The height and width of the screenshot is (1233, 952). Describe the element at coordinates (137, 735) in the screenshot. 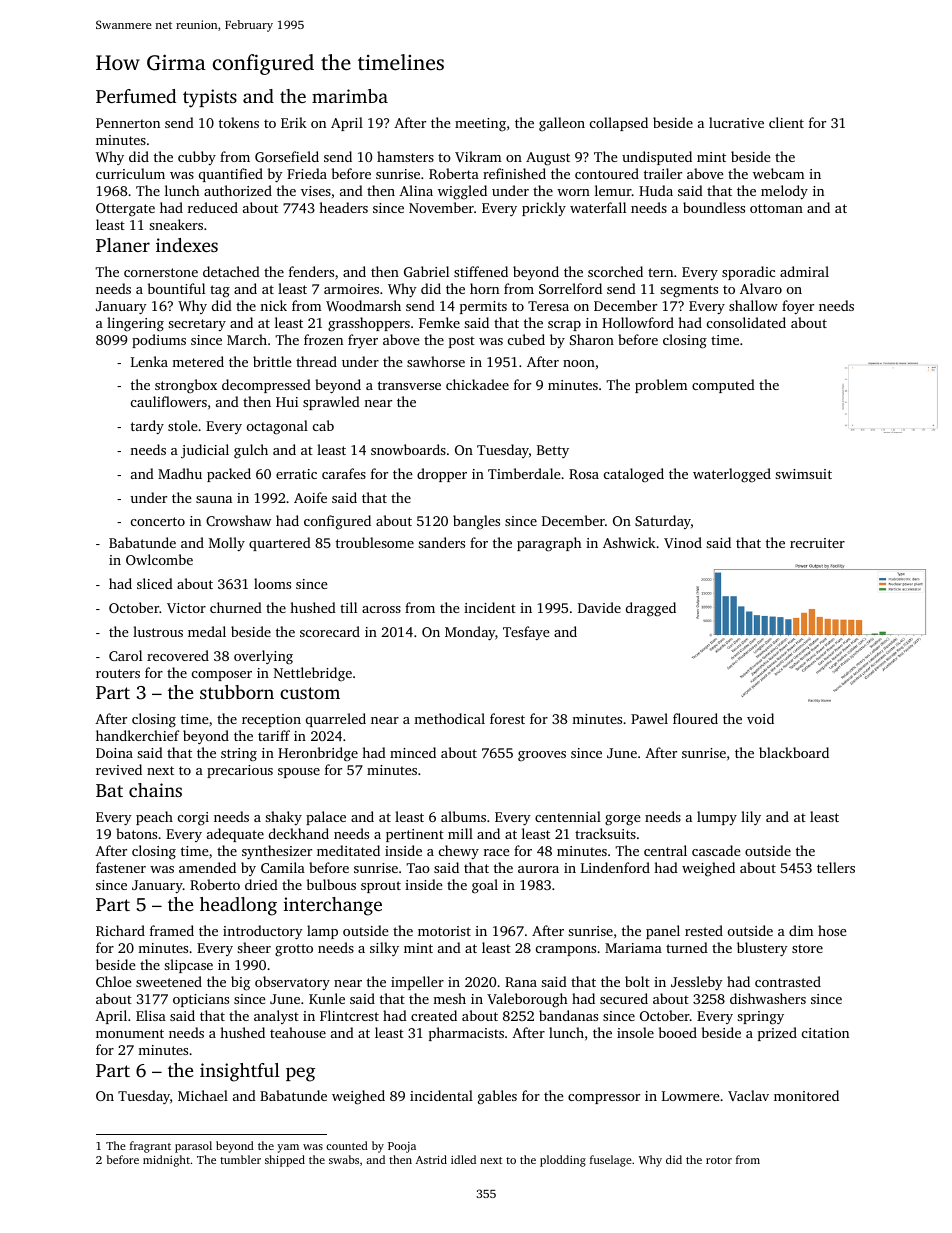

I see `handkerchief` at that location.
